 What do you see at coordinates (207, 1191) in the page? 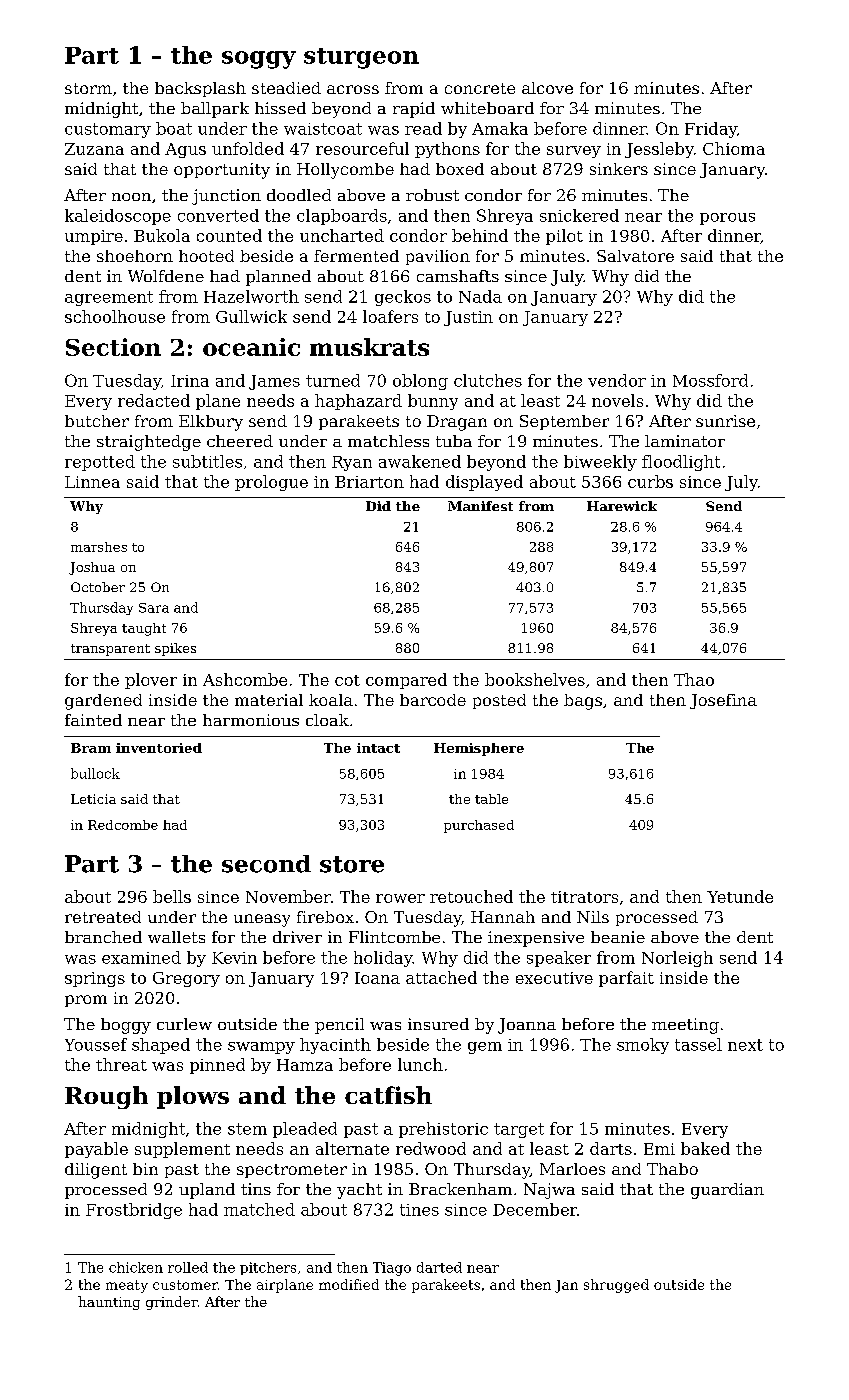
I see `upland` at bounding box center [207, 1191].
